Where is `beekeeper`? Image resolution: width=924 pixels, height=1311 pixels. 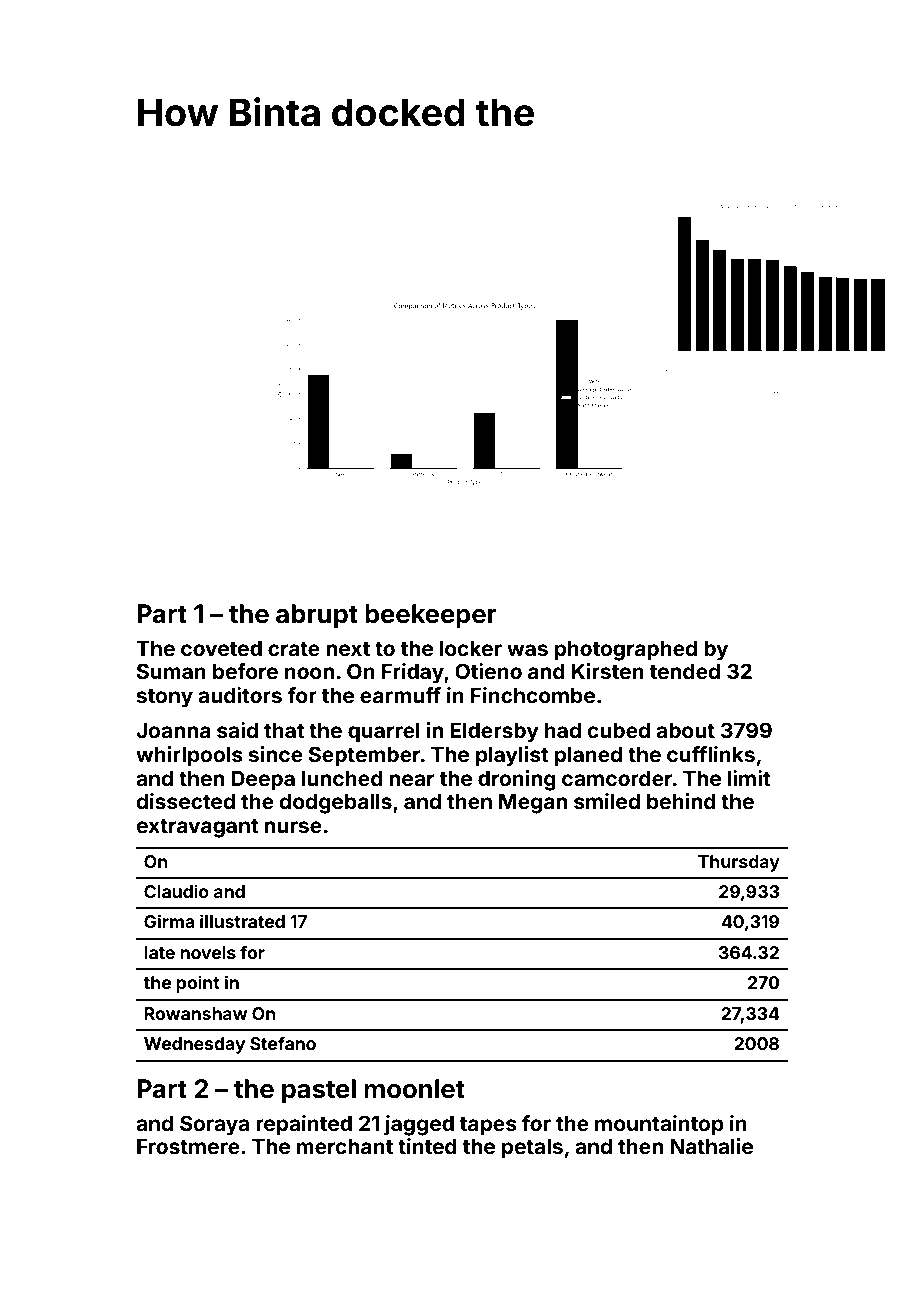 beekeeper is located at coordinates (431, 616).
